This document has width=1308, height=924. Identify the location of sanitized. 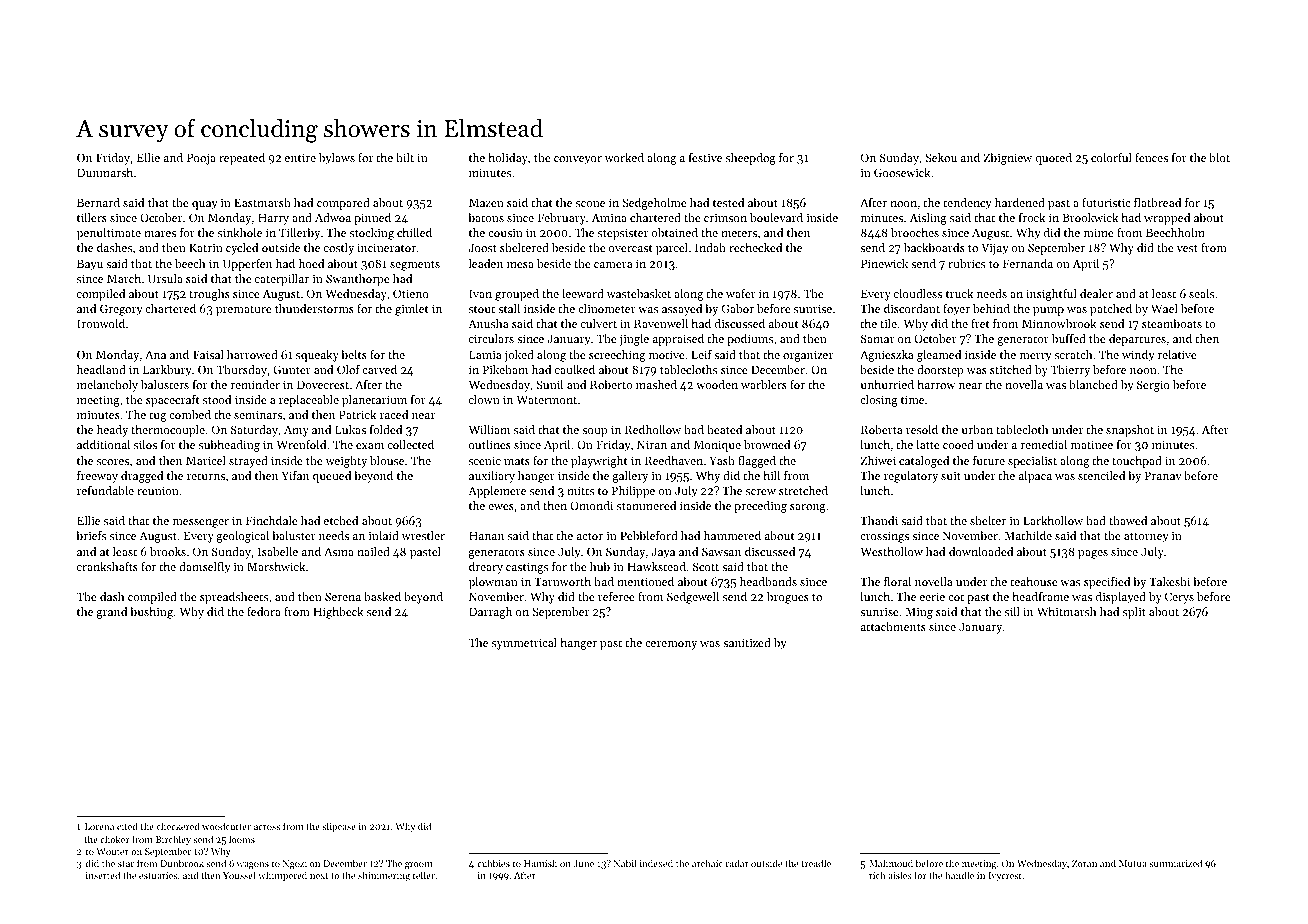
(747, 642).
